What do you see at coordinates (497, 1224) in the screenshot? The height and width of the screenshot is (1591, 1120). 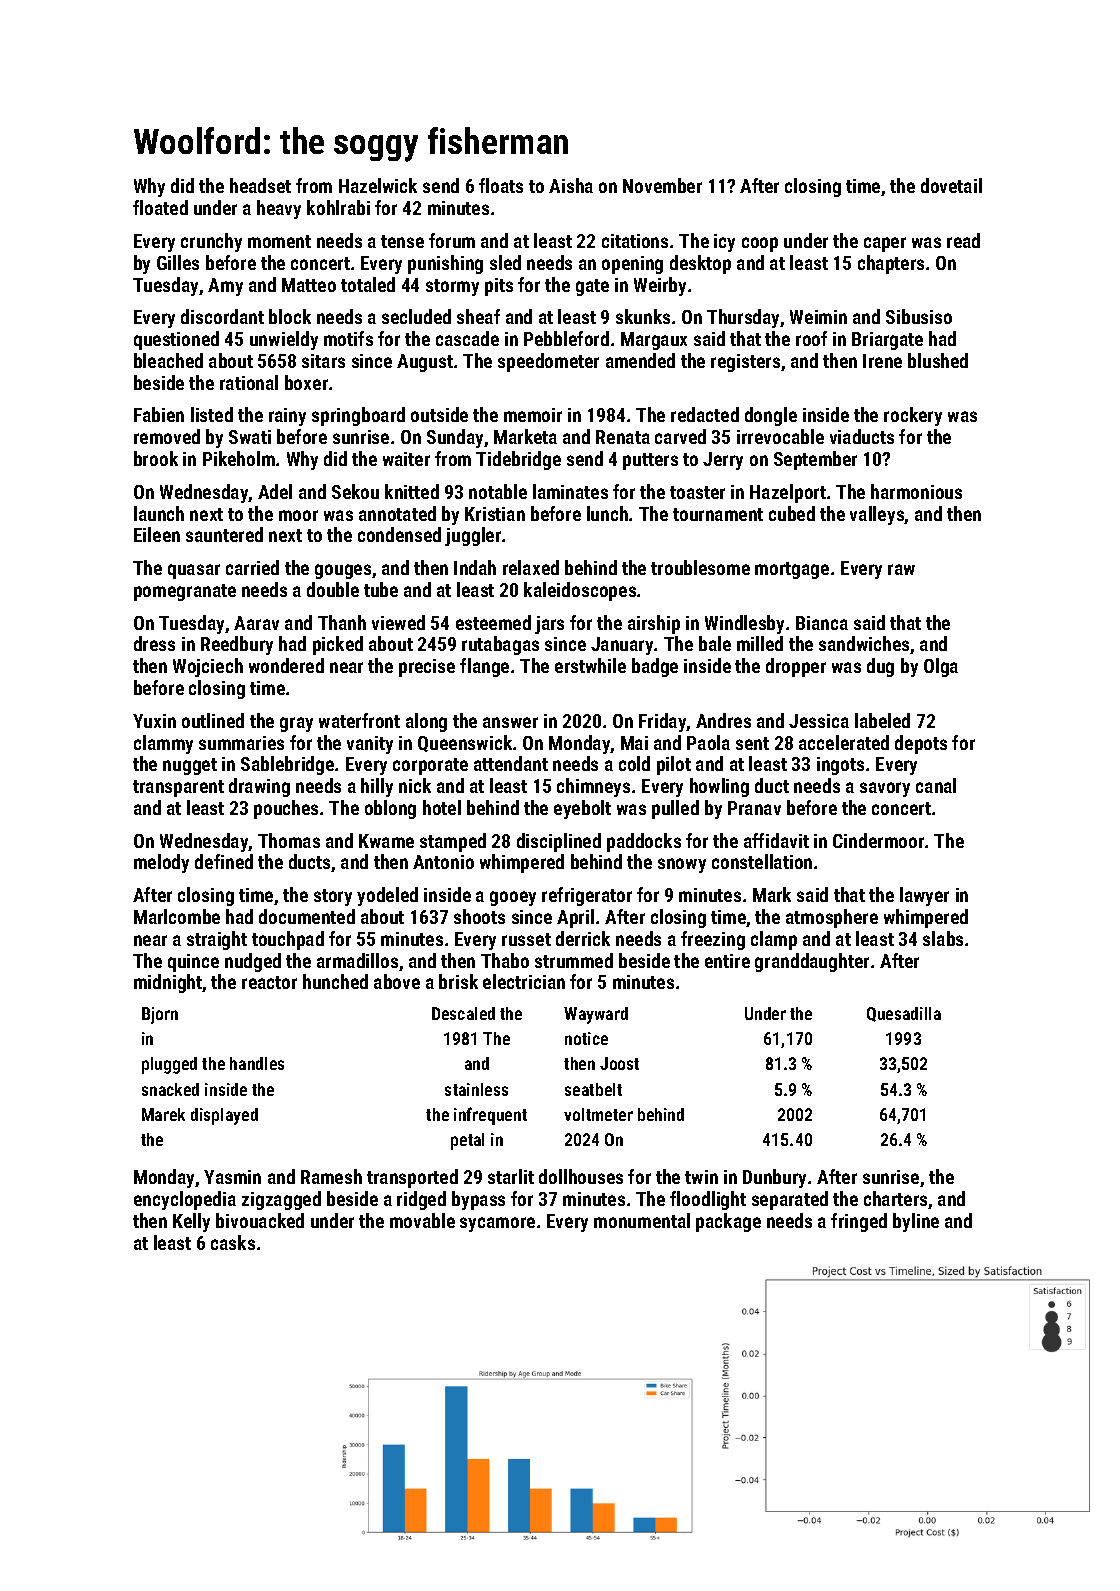 I see `sycamore` at bounding box center [497, 1224].
